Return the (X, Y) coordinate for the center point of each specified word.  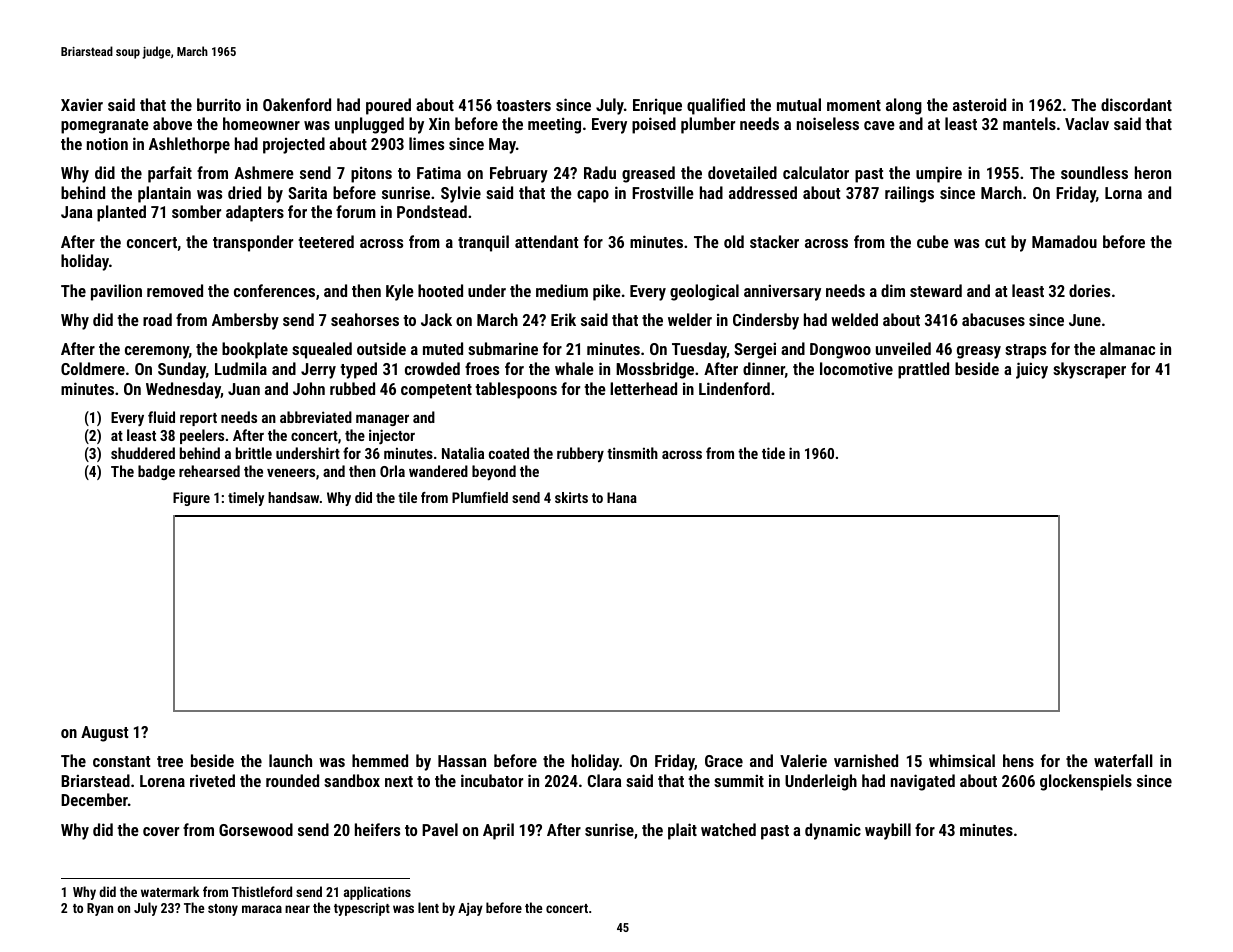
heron (1153, 172)
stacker (774, 241)
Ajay (470, 909)
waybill (888, 831)
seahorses (365, 319)
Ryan (100, 909)
